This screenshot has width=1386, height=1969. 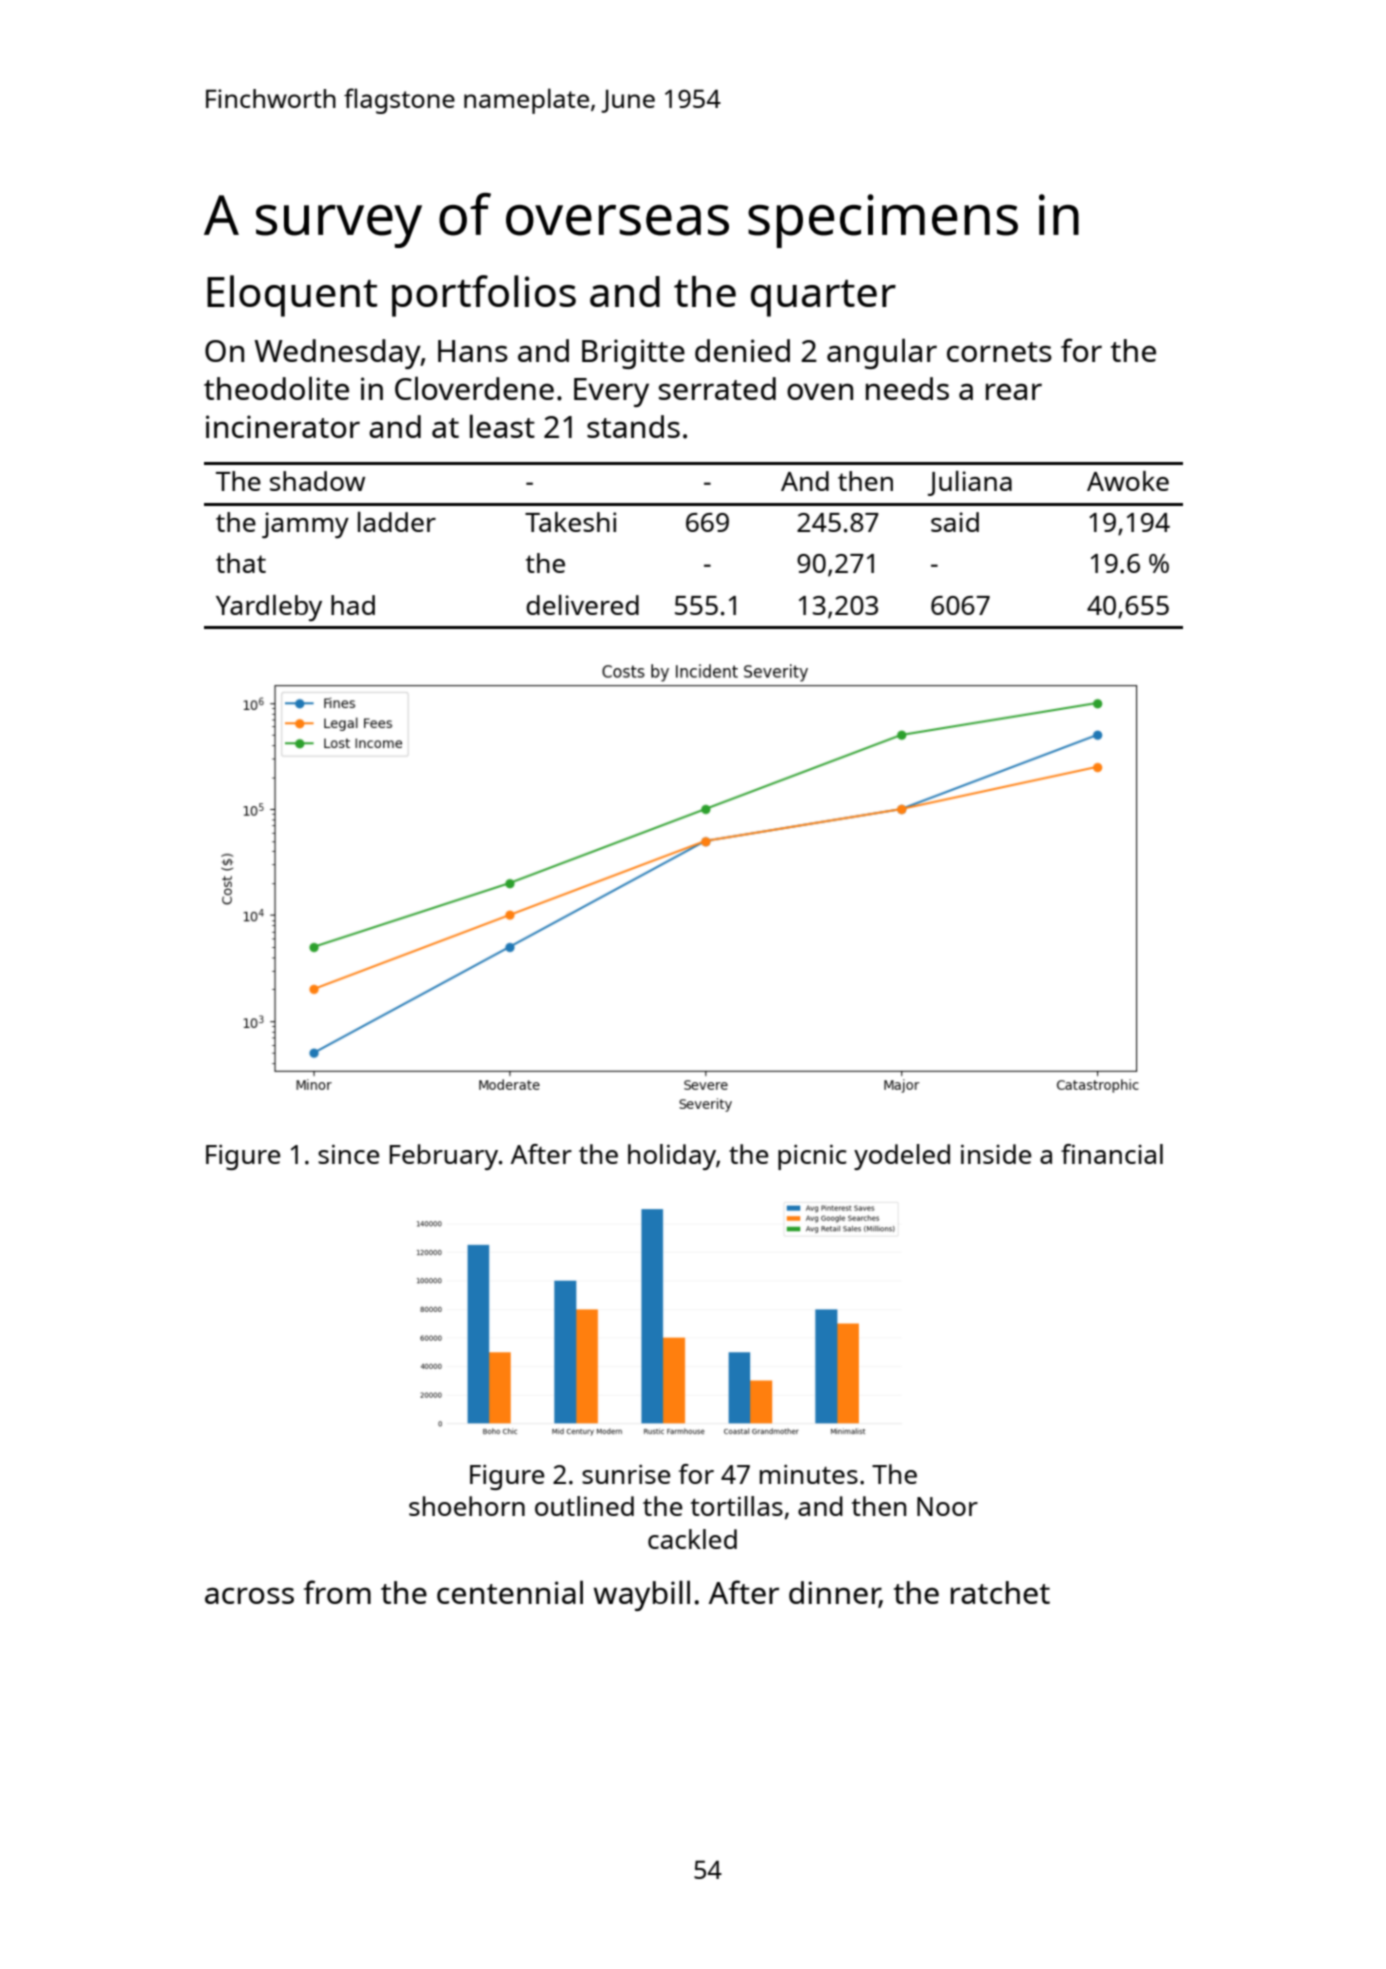 I want to click on incinerator, so click(x=283, y=426).
